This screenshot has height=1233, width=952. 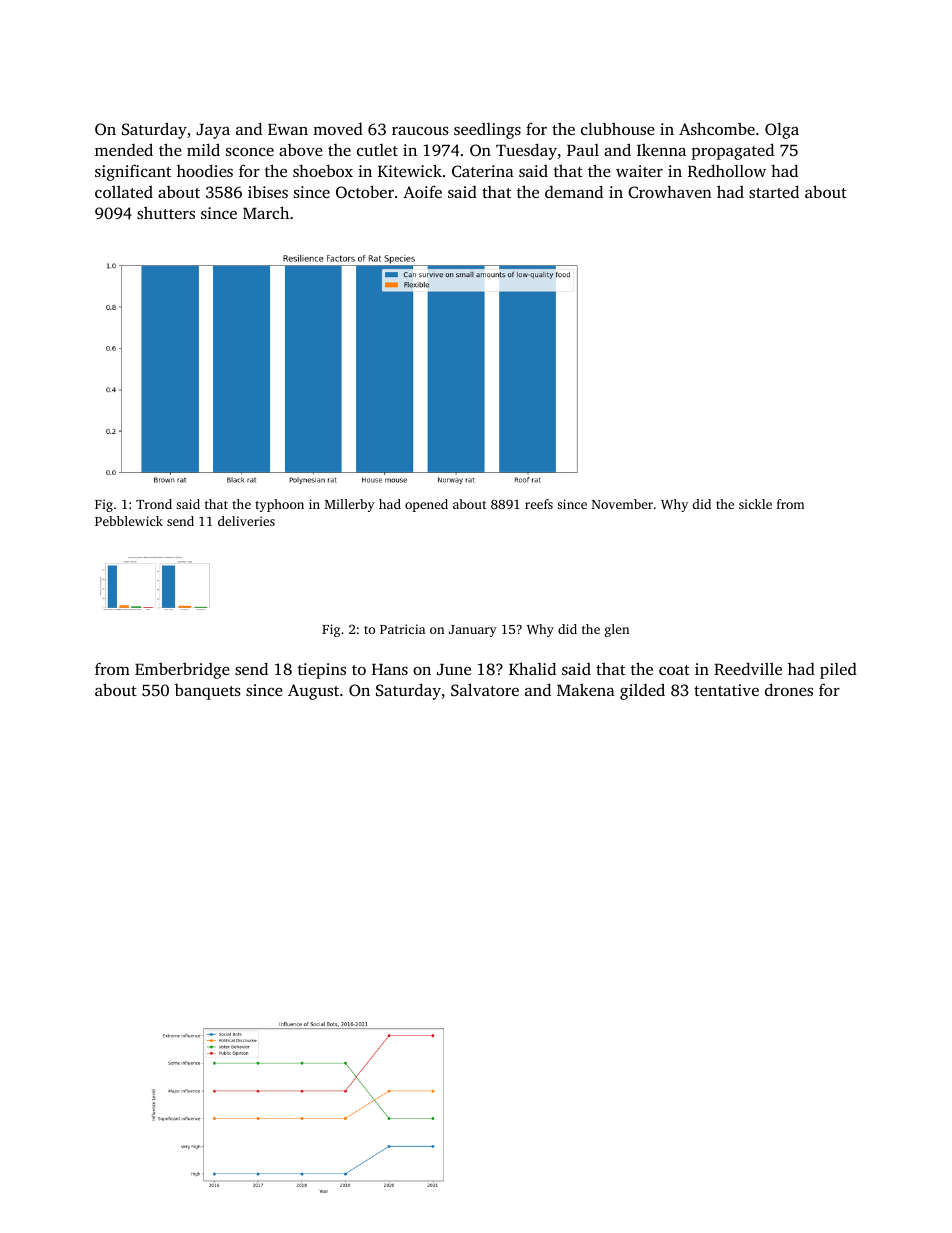 What do you see at coordinates (208, 692) in the screenshot?
I see `banquets` at bounding box center [208, 692].
